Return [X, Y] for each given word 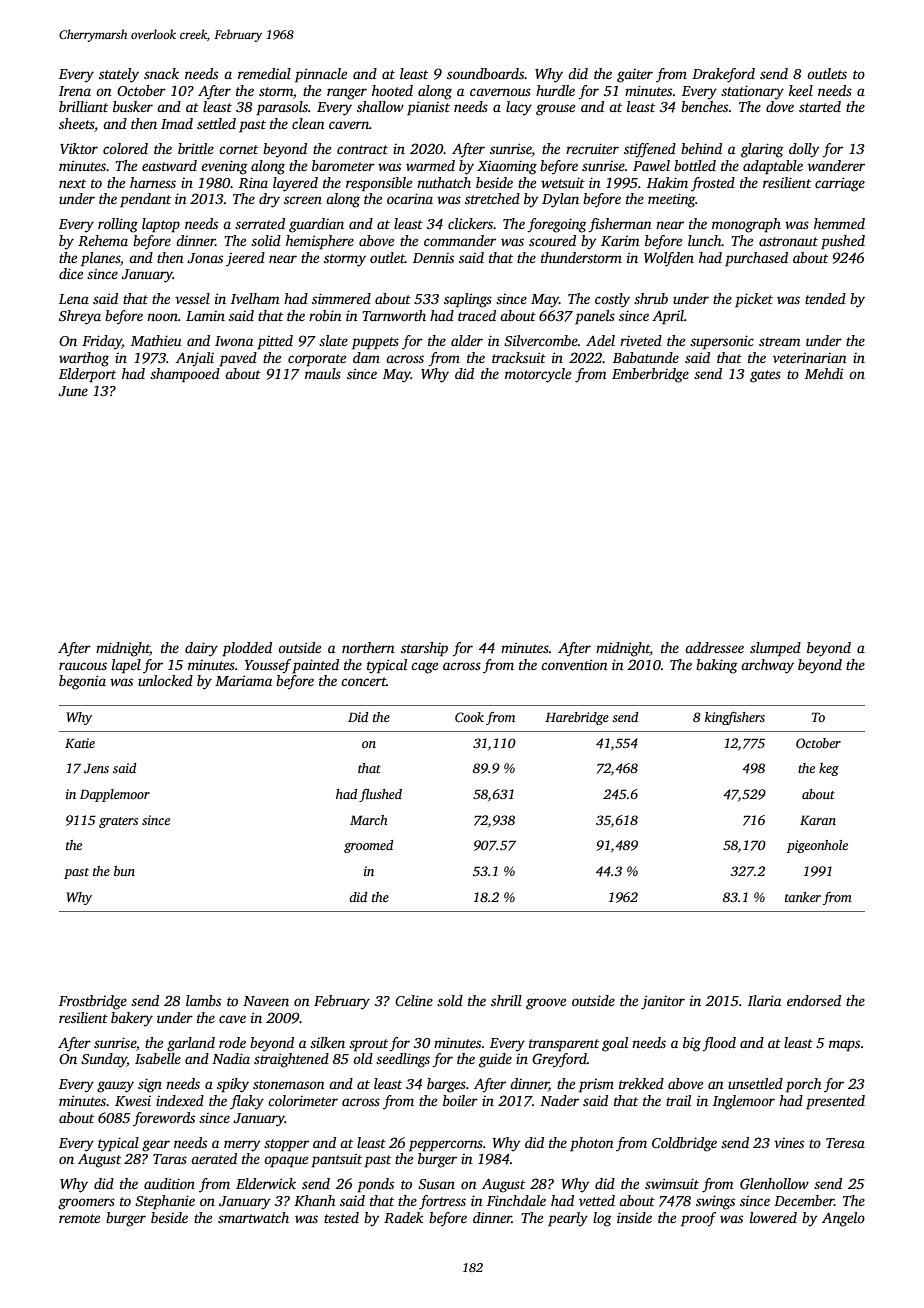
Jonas [205, 258]
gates [765, 376]
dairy [201, 649]
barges [446, 1085]
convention [574, 664]
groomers [86, 1204]
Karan [818, 820]
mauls [323, 373]
